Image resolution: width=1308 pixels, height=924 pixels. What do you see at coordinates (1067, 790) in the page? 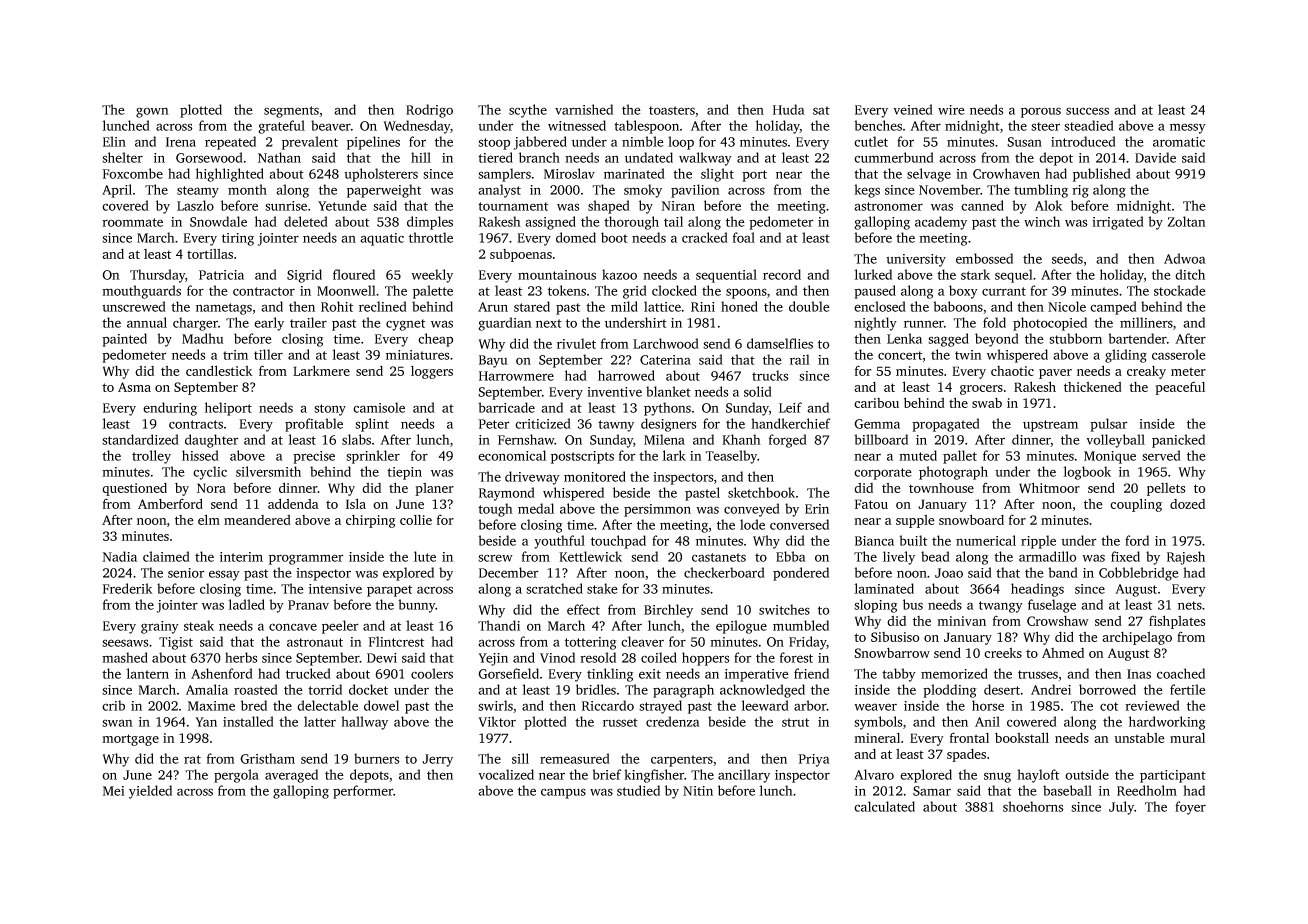
I see `baseball` at bounding box center [1067, 790].
